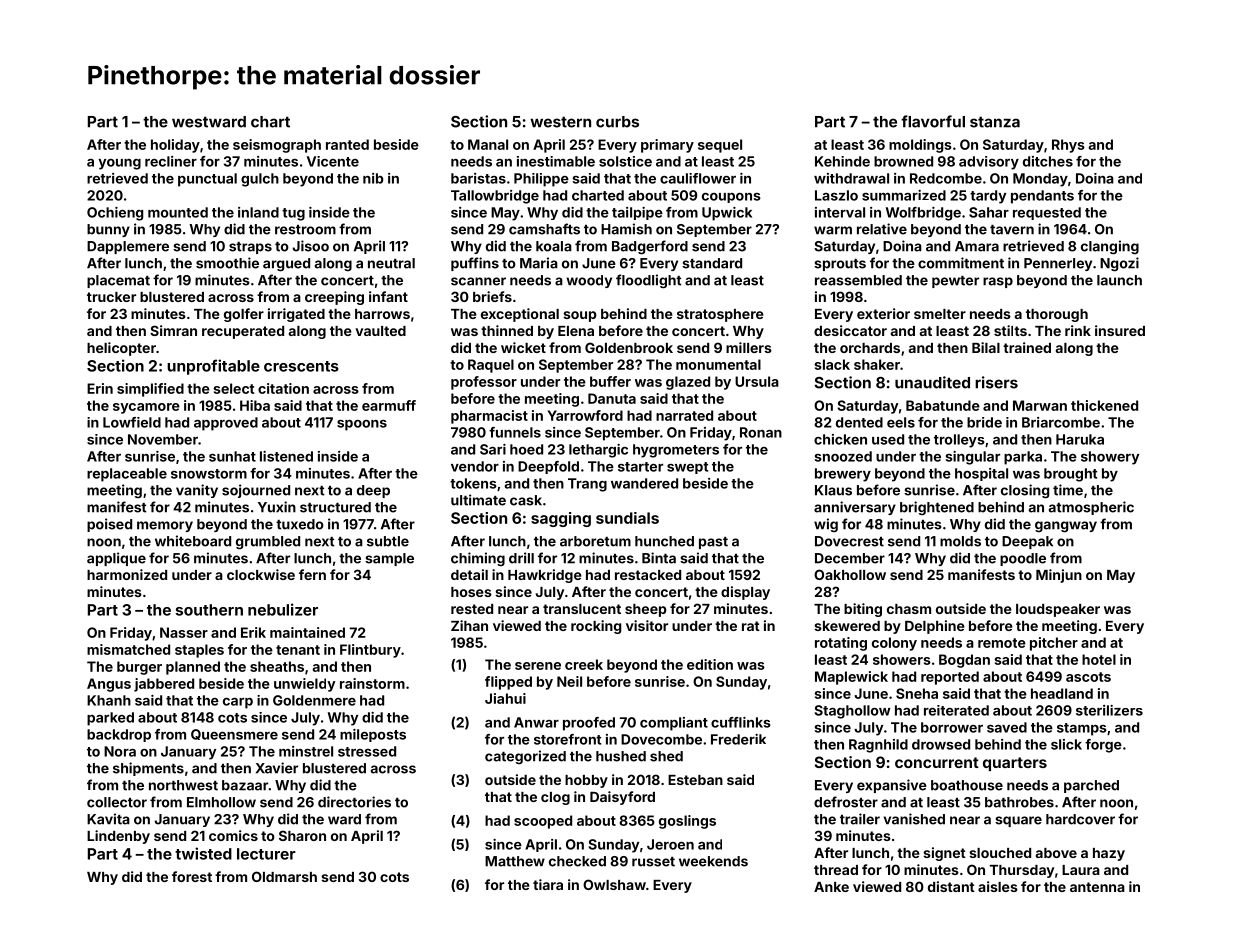 The height and width of the page is (952, 1233). What do you see at coordinates (1103, 746) in the page?
I see `forge` at bounding box center [1103, 746].
